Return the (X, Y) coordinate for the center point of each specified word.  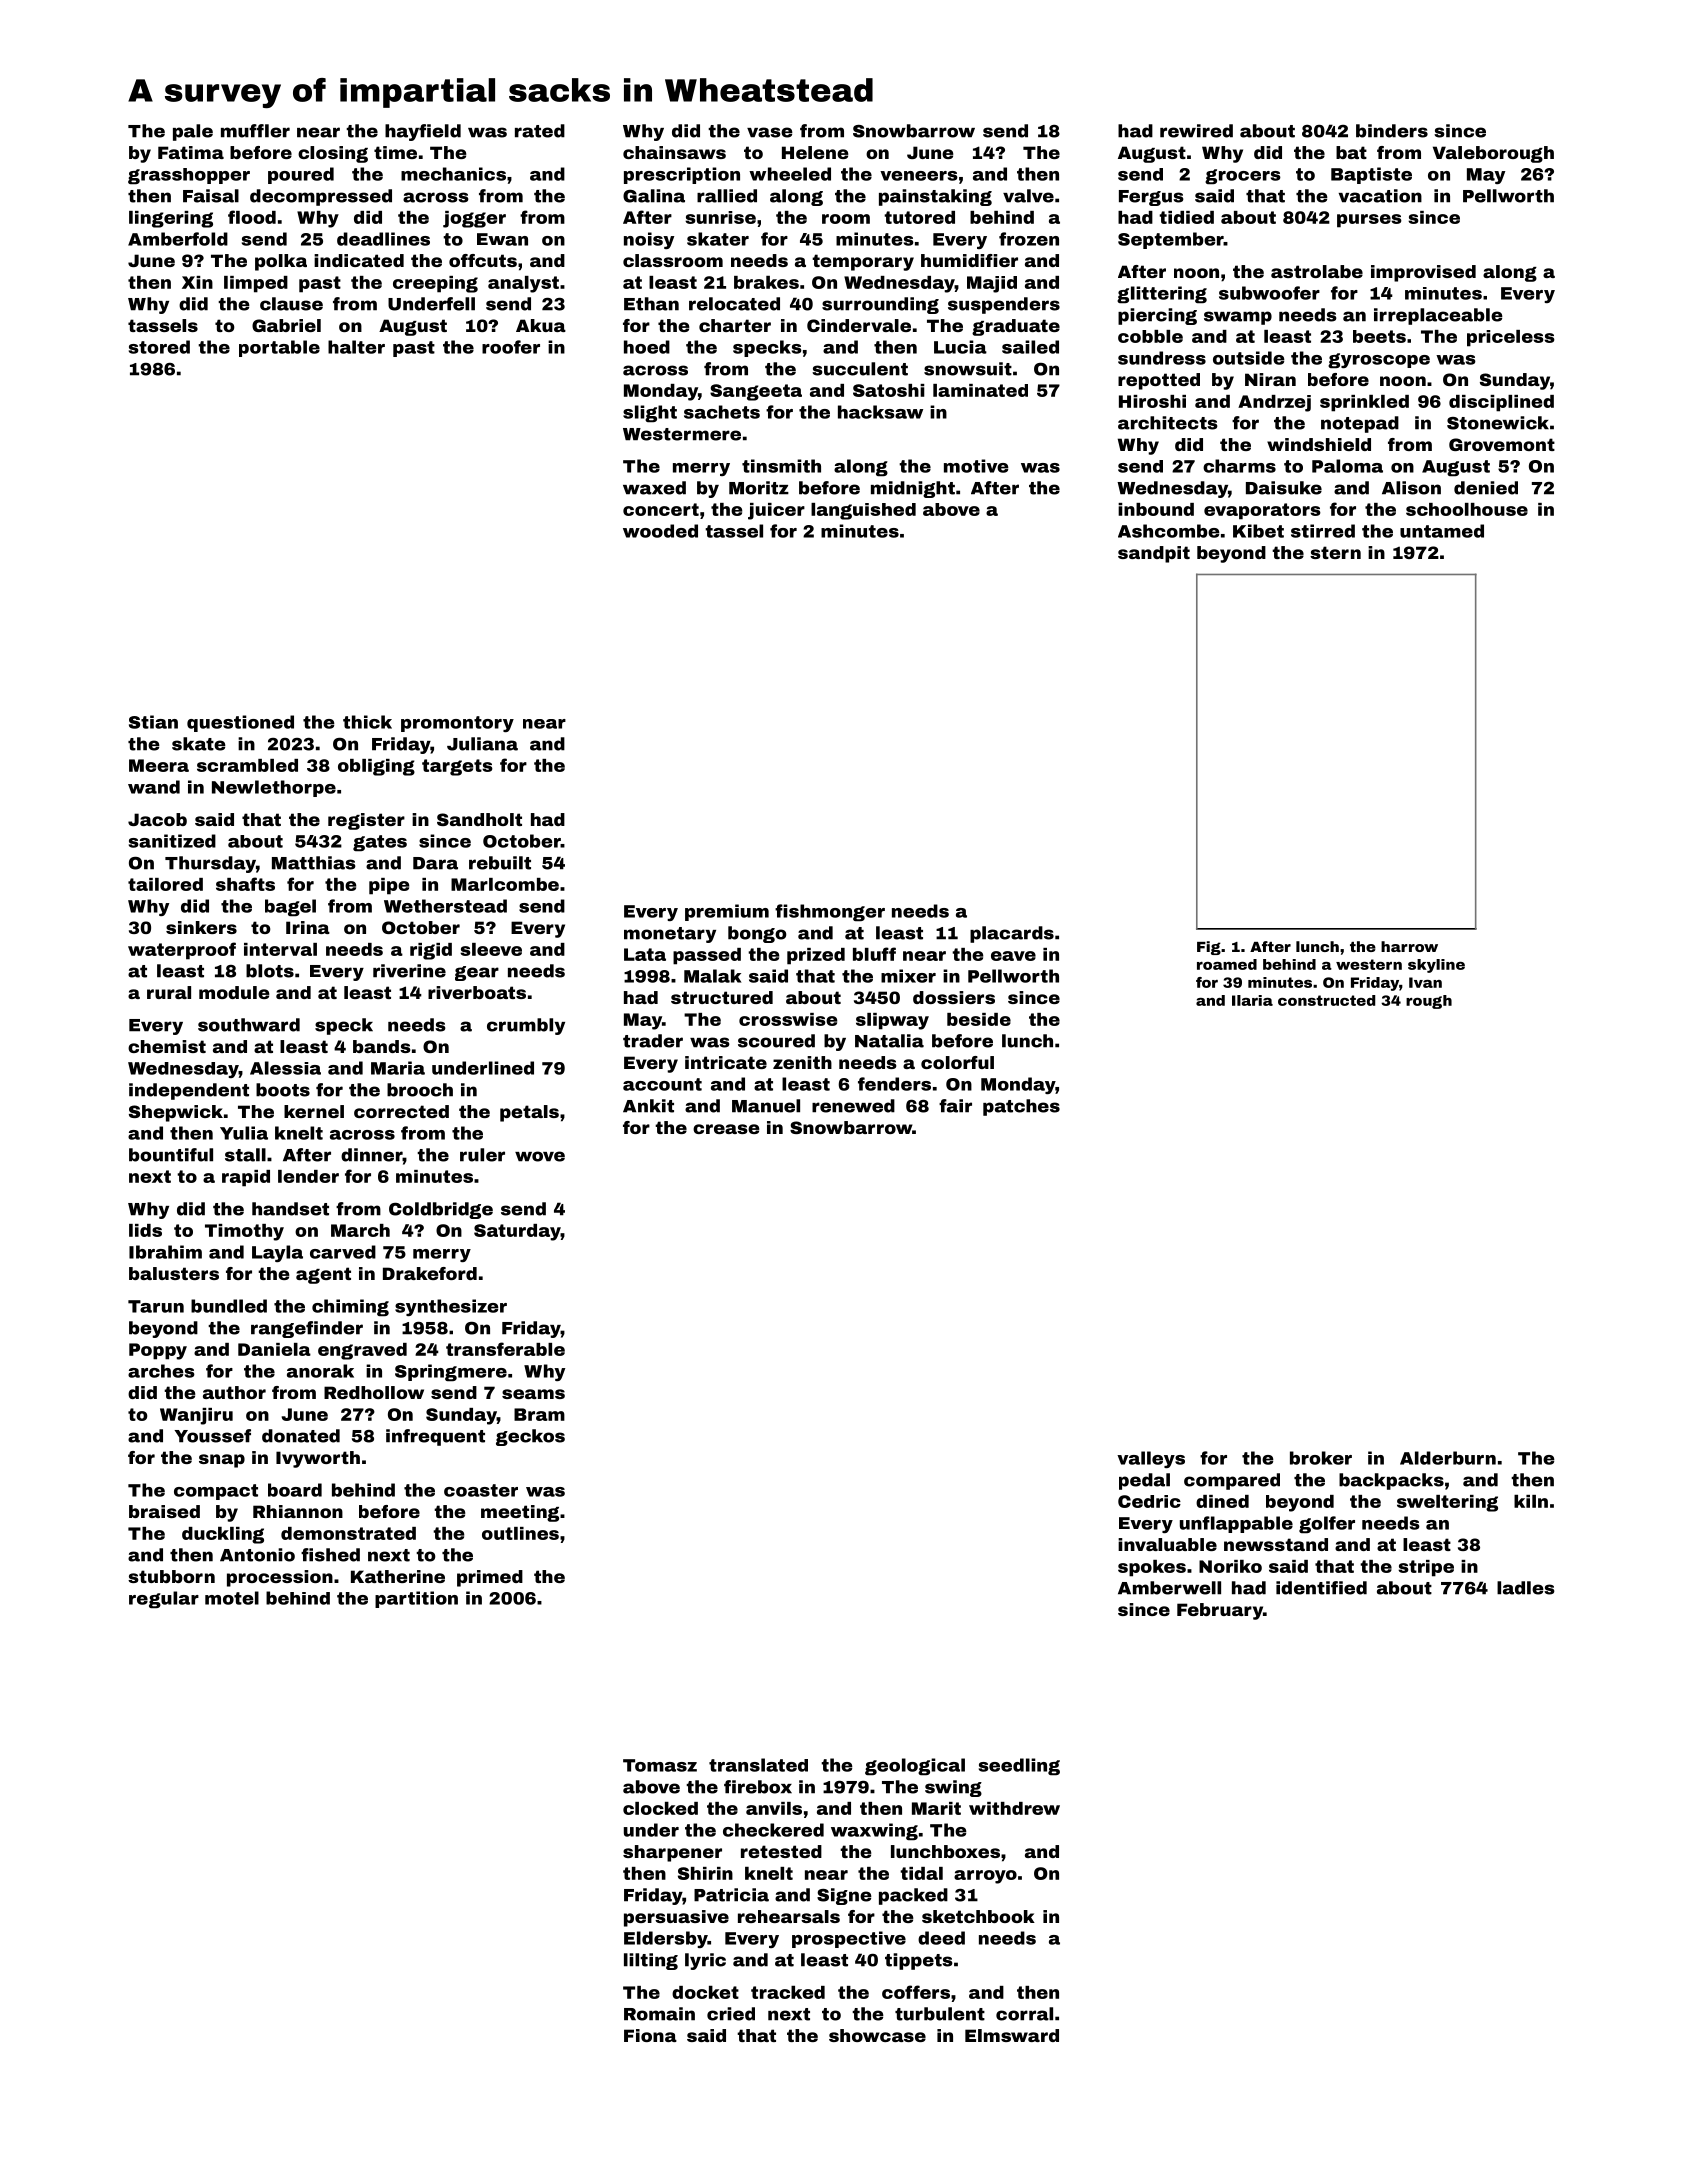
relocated (734, 304)
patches (1021, 1107)
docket (705, 1992)
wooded (660, 531)
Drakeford (430, 1273)
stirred (1323, 531)
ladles (1526, 1588)
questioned (240, 723)
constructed (1326, 1000)
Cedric (1149, 1501)
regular (164, 1600)
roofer (511, 347)
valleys (1151, 1459)
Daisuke (1284, 488)
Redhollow (374, 1392)
